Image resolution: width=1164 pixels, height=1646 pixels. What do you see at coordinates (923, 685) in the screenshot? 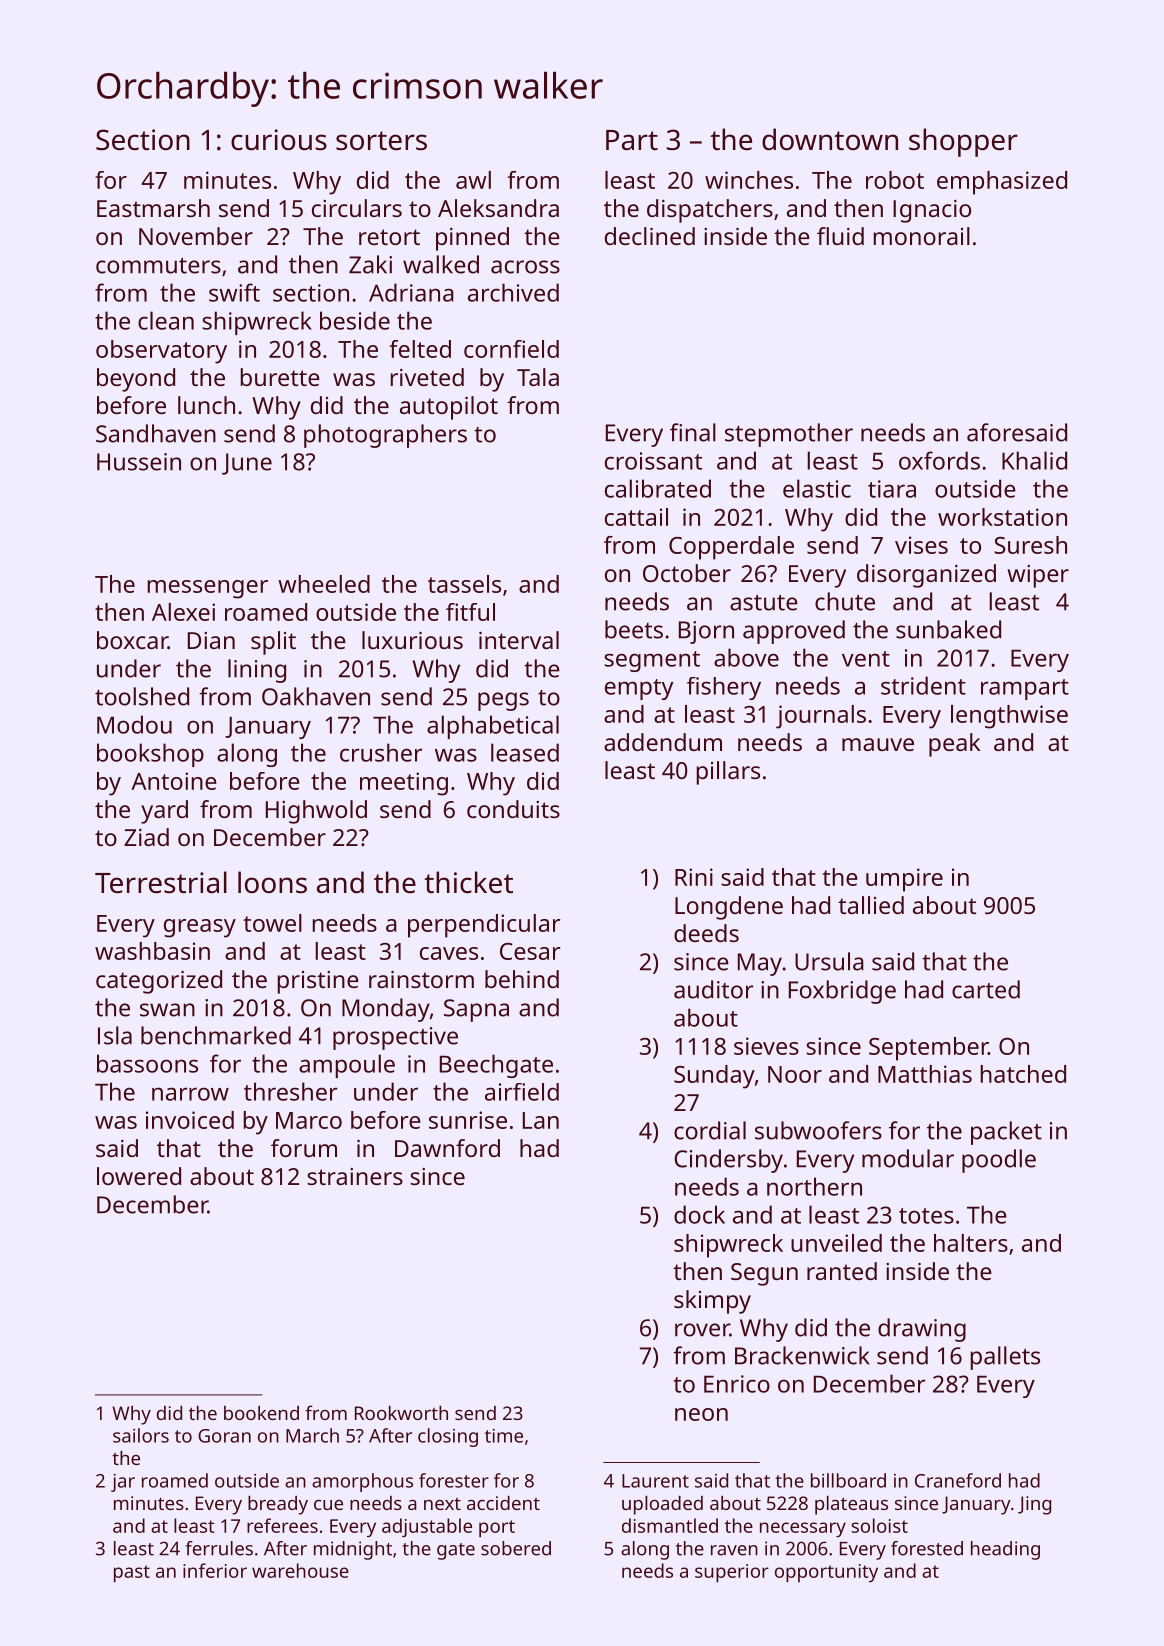
I see `strident` at bounding box center [923, 685].
